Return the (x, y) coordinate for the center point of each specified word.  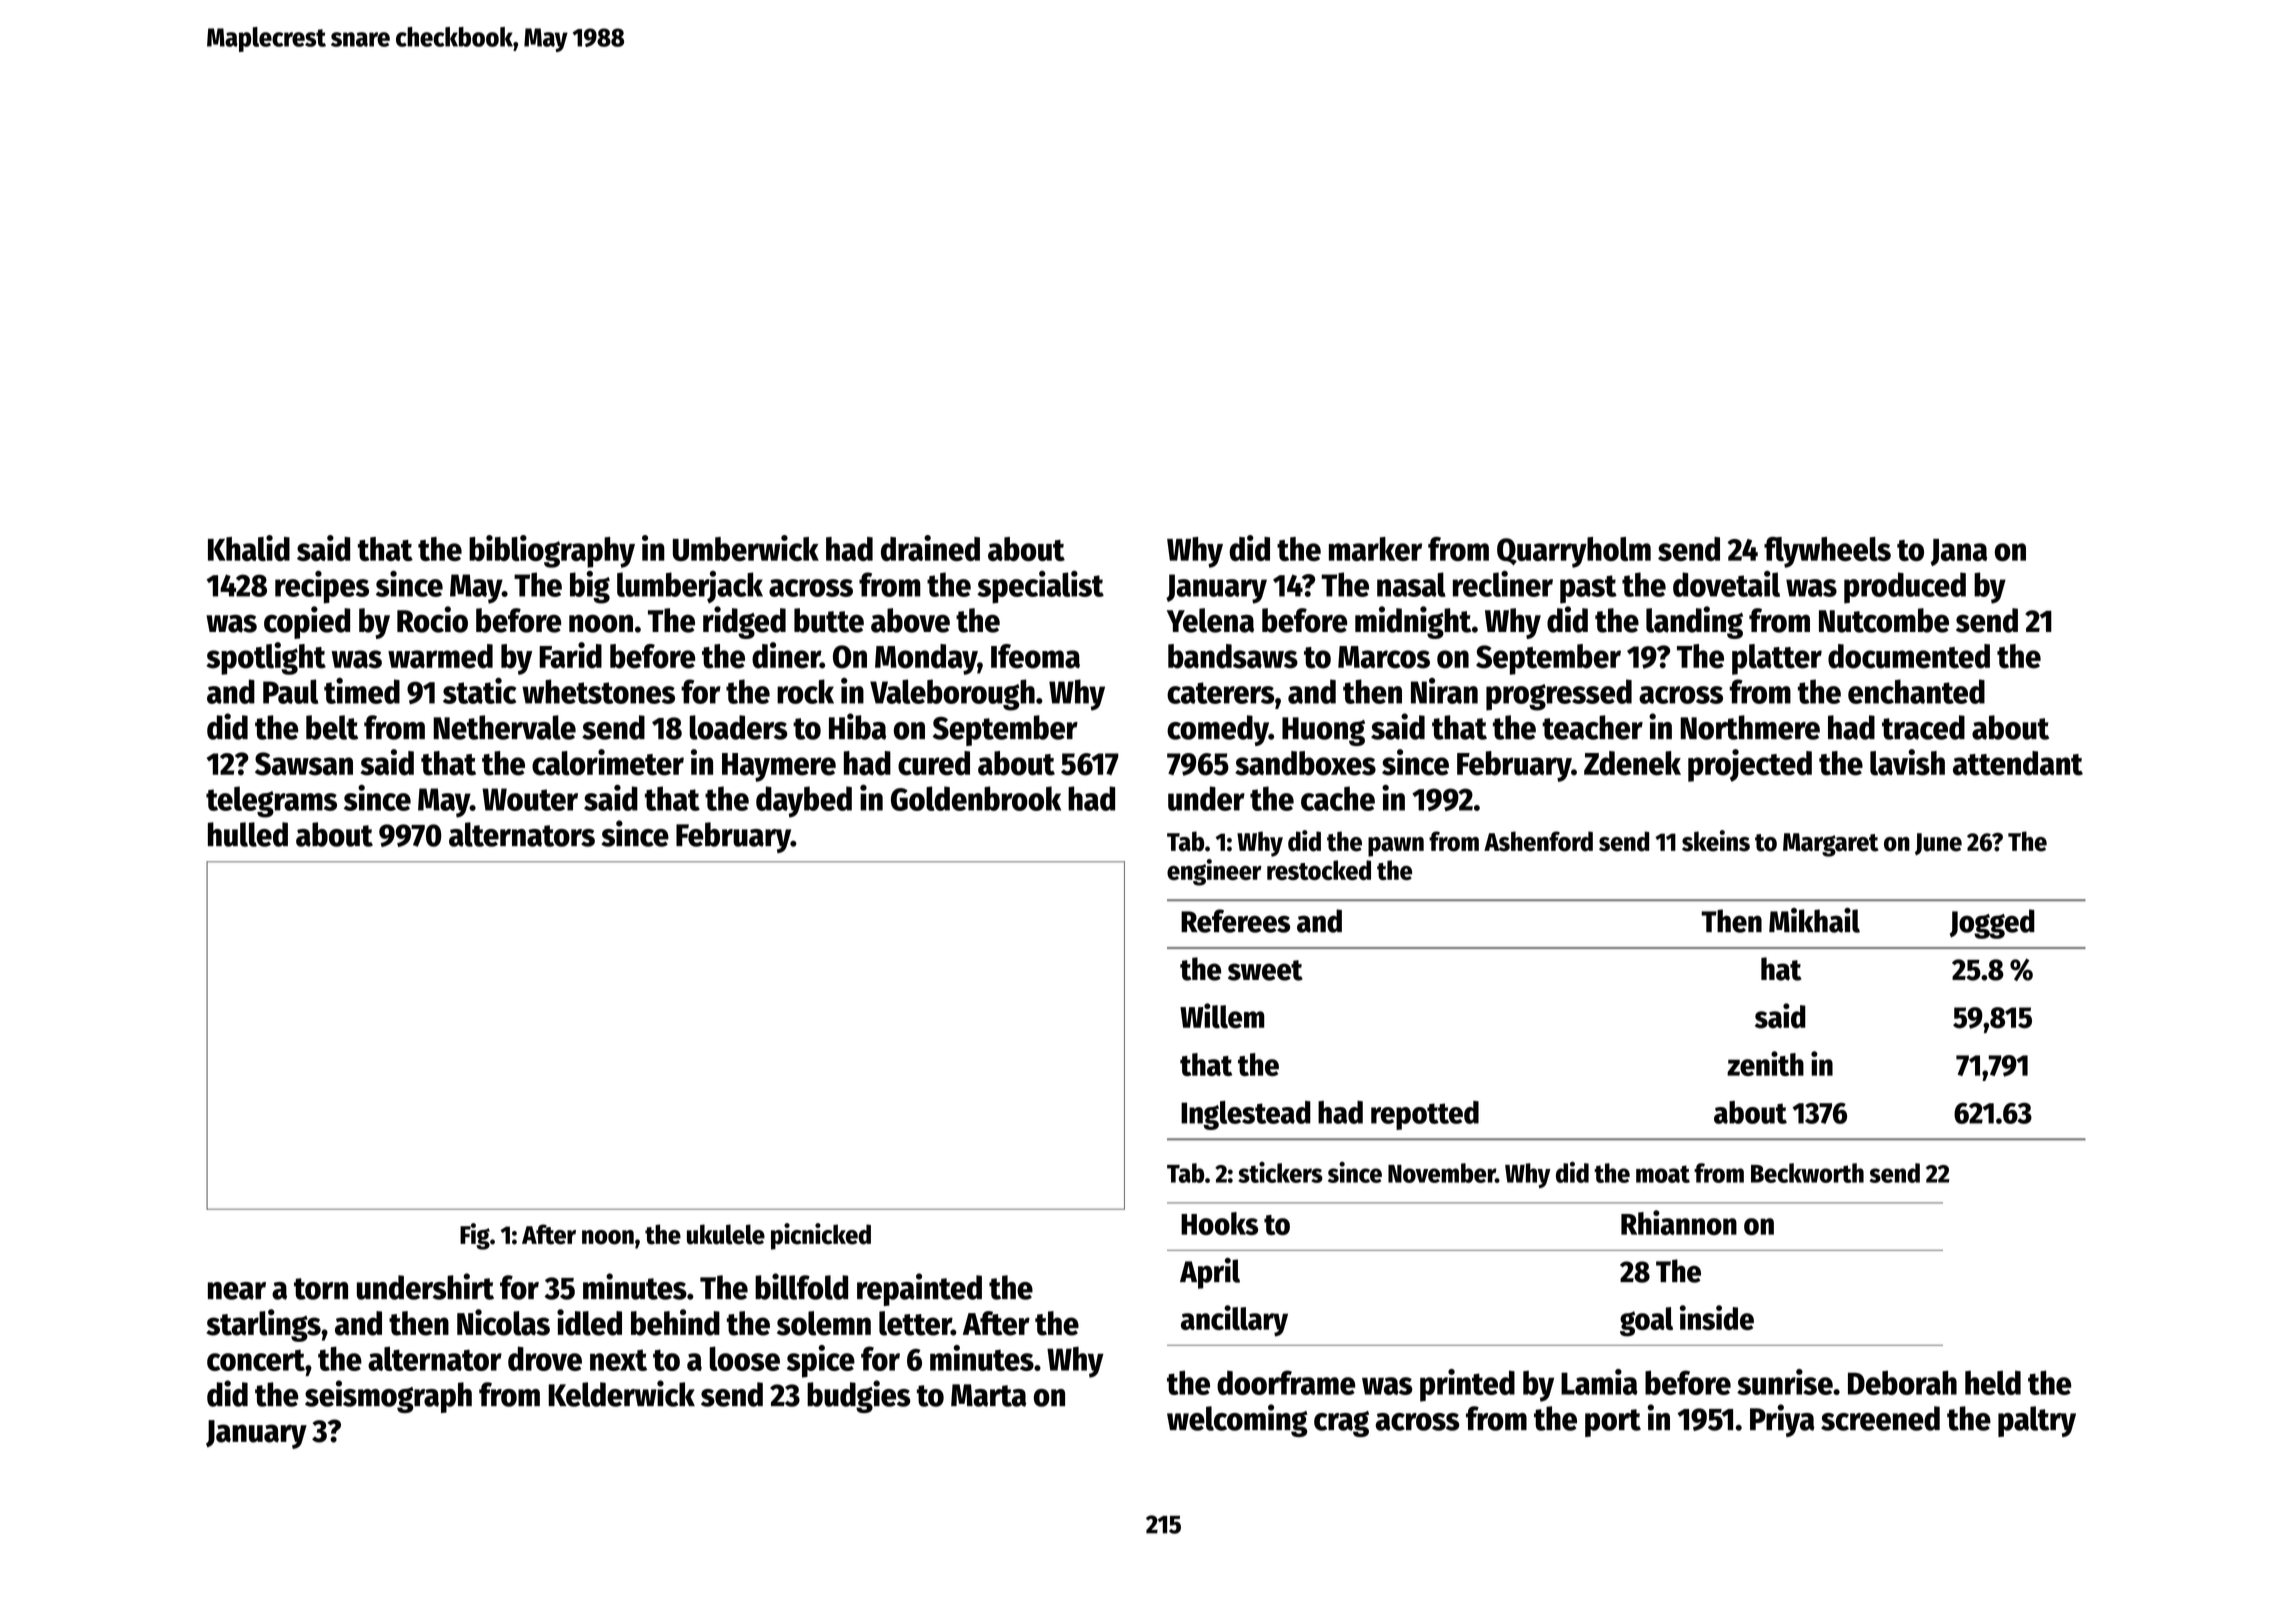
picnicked (821, 1236)
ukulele (726, 1234)
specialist (1040, 587)
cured (934, 763)
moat (1663, 1174)
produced (1905, 588)
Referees (1235, 921)
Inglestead (1246, 1115)
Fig (475, 1236)
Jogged (1992, 924)
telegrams (271, 802)
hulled (248, 834)
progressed (1559, 695)
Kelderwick (621, 1393)
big (590, 587)
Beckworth (1807, 1173)
